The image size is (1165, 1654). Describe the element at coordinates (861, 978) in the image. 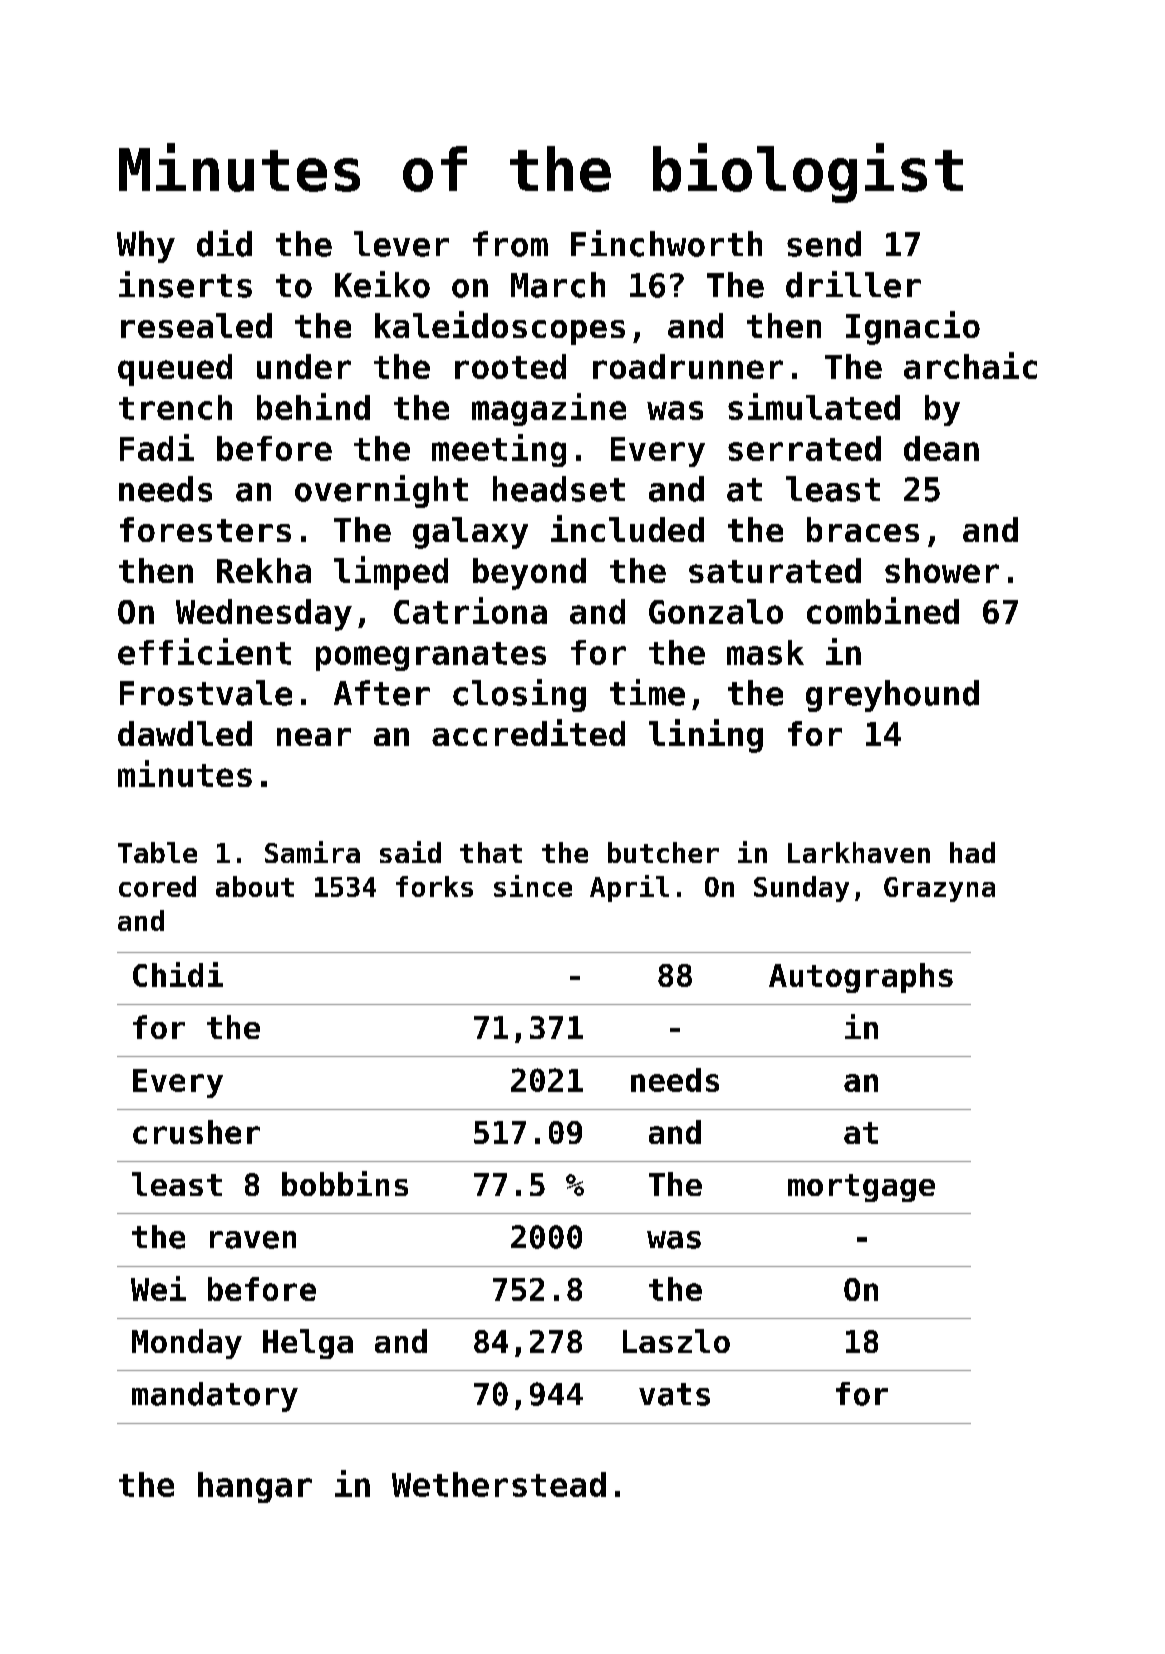

I see `Autographs` at that location.
